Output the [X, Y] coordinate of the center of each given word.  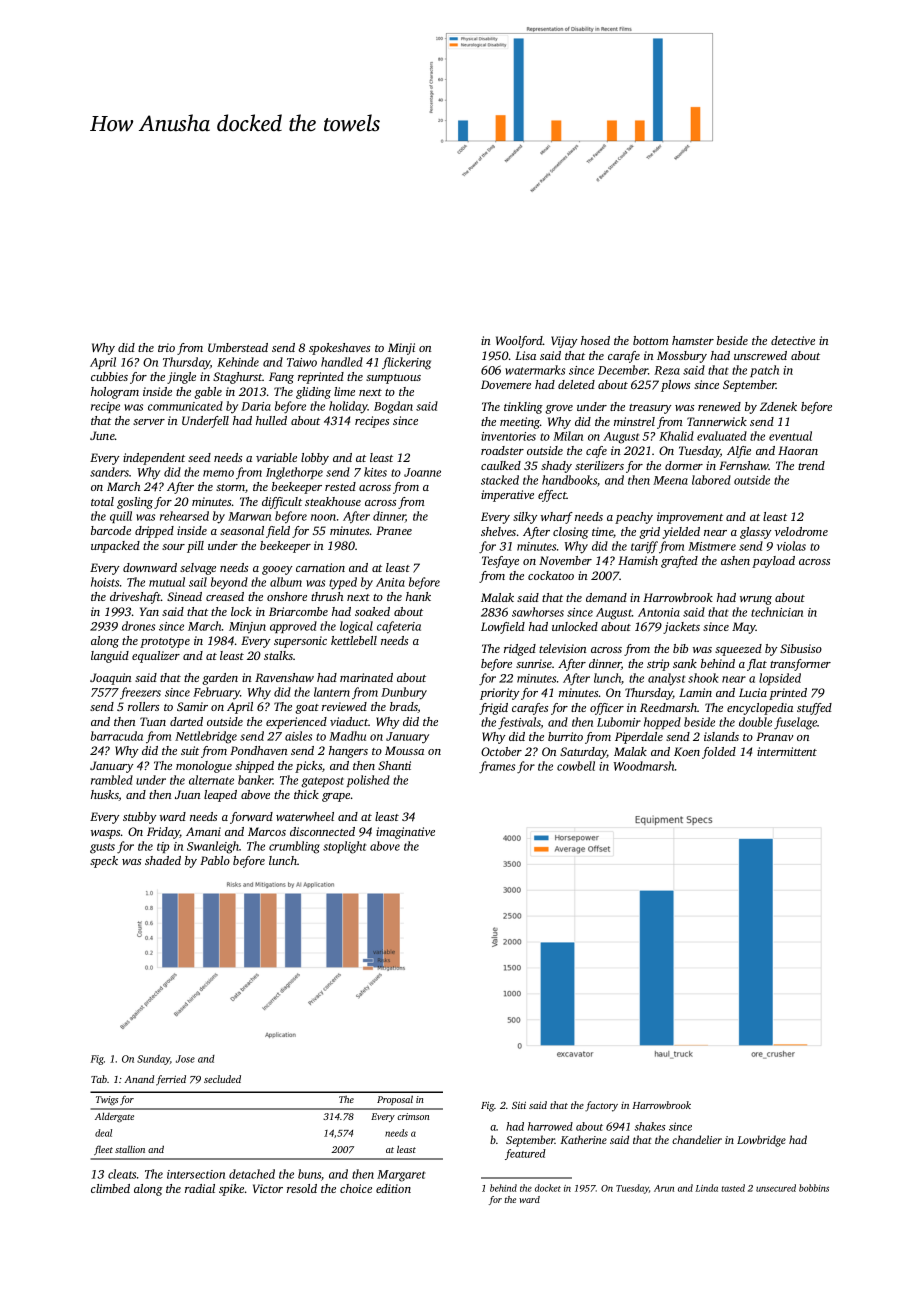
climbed [110, 1188]
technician [777, 612]
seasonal [242, 530]
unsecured [776, 1188]
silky [525, 518]
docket [548, 1188]
